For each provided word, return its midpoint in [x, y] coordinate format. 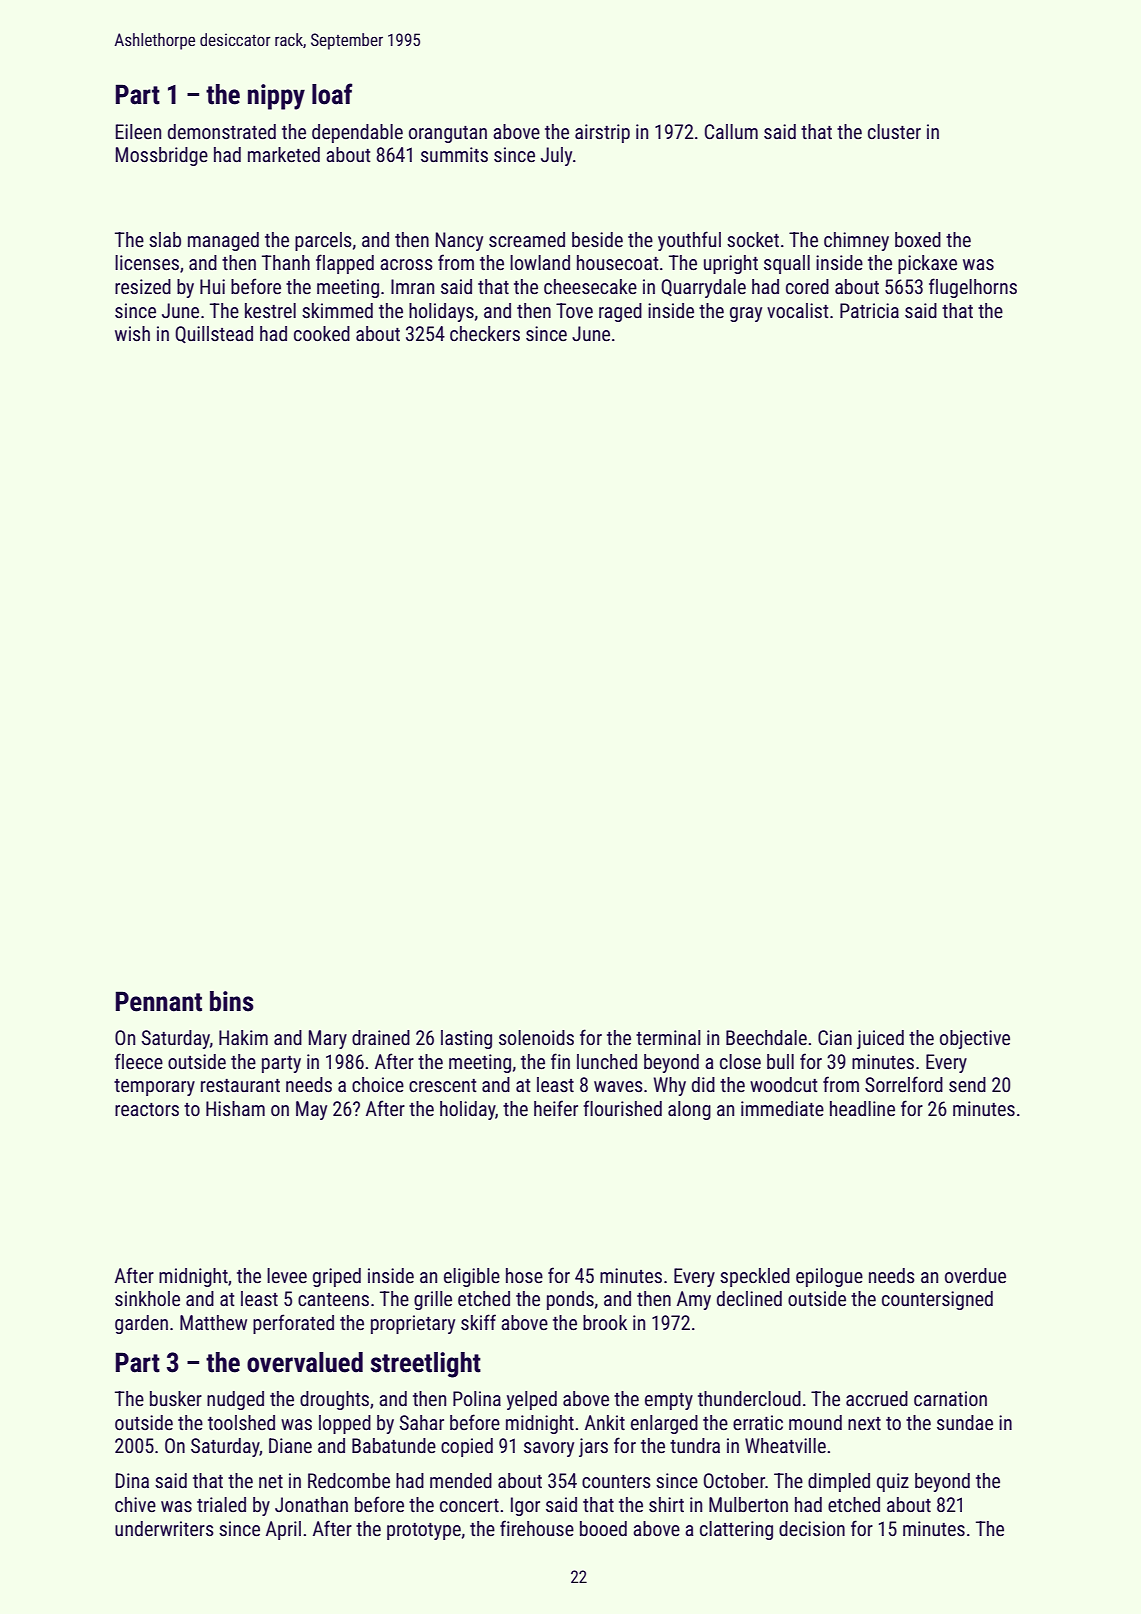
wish [132, 333]
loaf [332, 94]
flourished [622, 1108]
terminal [668, 1037]
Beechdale [766, 1037]
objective [975, 1039]
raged [620, 312]
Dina [132, 1480]
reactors [147, 1109]
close [740, 1061]
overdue [975, 1275]
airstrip [602, 133]
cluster [894, 131]
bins [232, 1001]
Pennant [159, 1001]
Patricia [869, 310]
